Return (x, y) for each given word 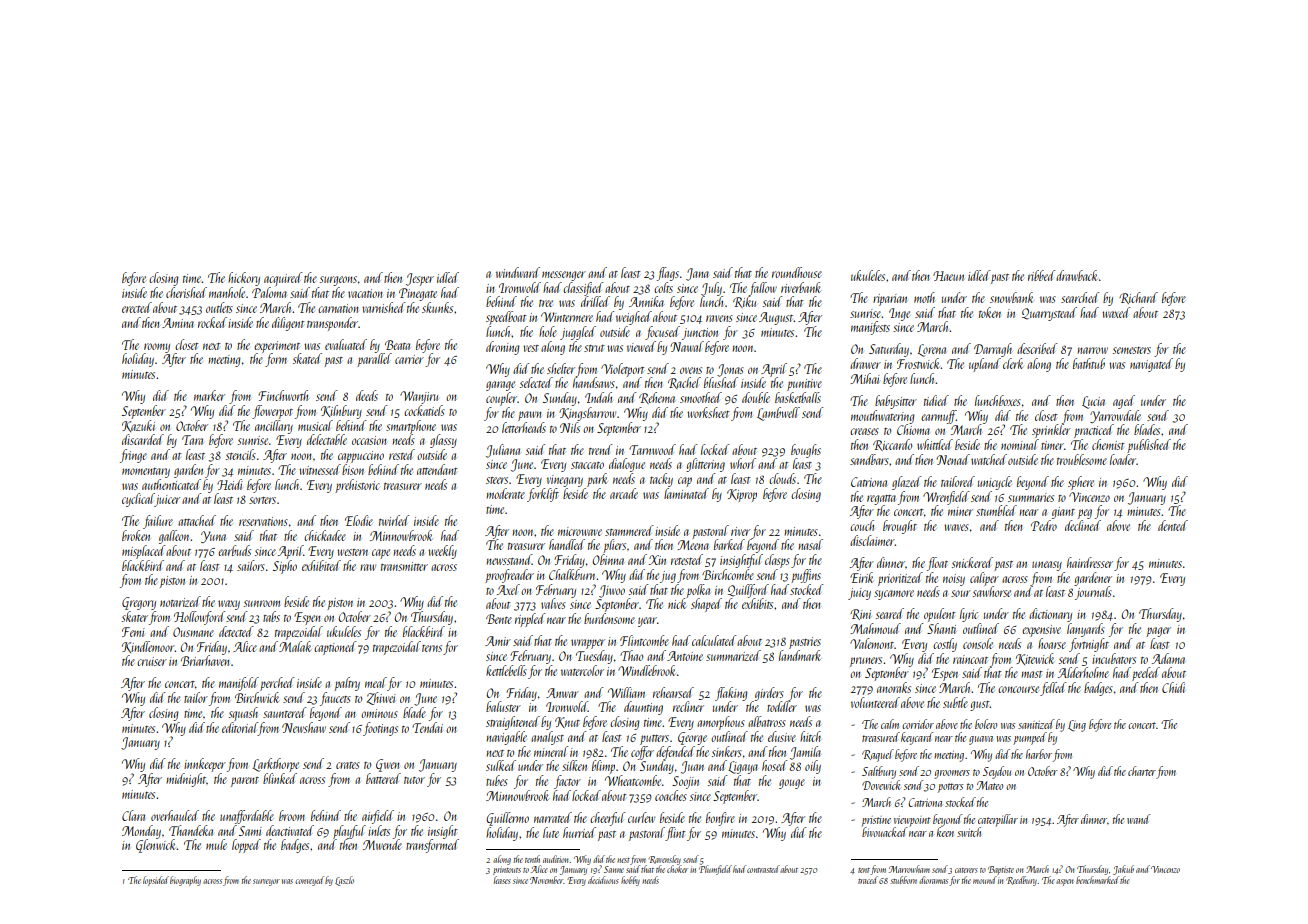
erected (137, 307)
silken (574, 765)
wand (1139, 819)
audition (556, 859)
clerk (1013, 363)
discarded (143, 439)
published (1149, 446)
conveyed (309, 881)
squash (243, 714)
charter (1142, 771)
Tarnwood (652, 449)
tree (546, 303)
